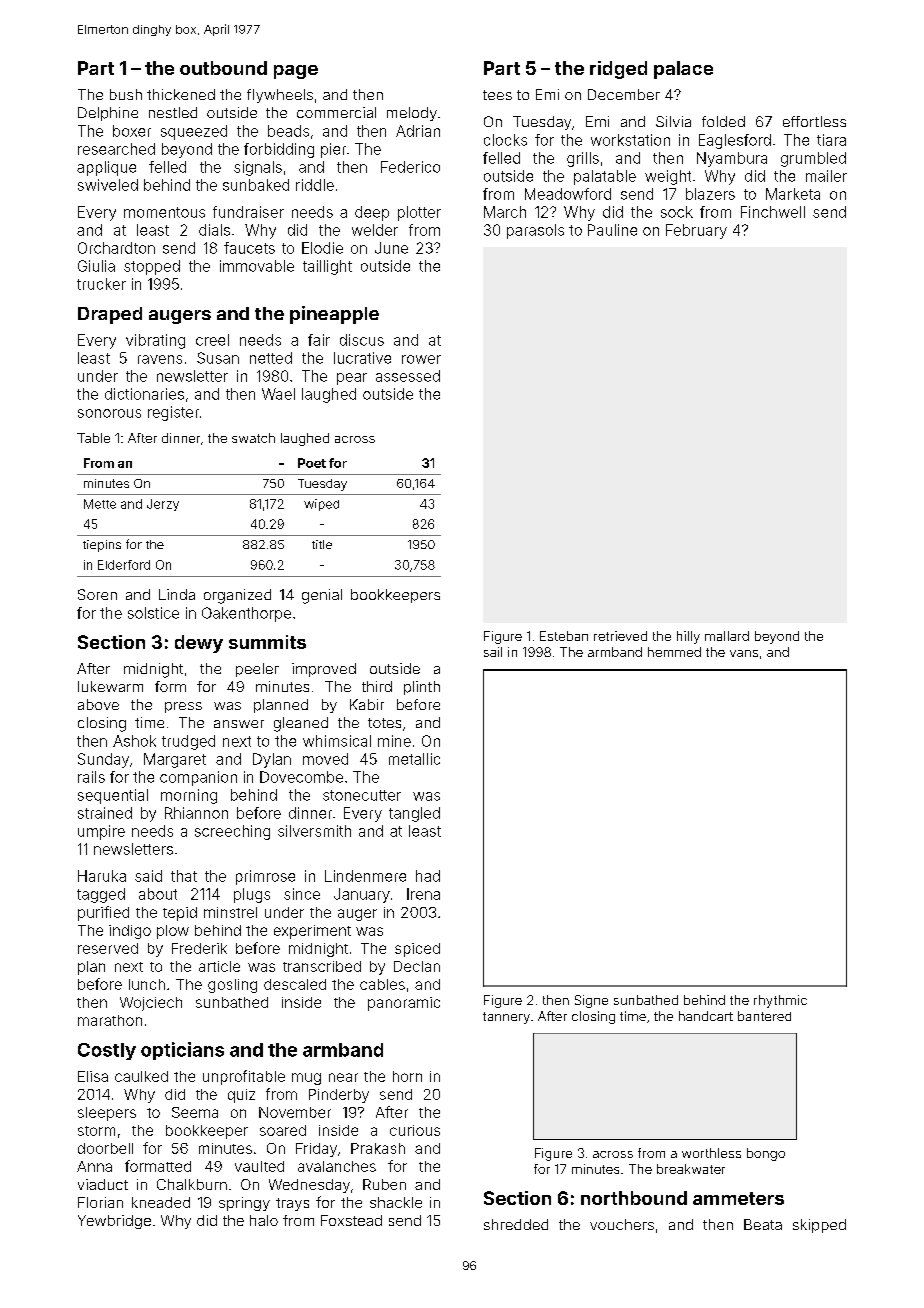 The height and width of the screenshot is (1308, 924). I want to click on Linda, so click(177, 594).
